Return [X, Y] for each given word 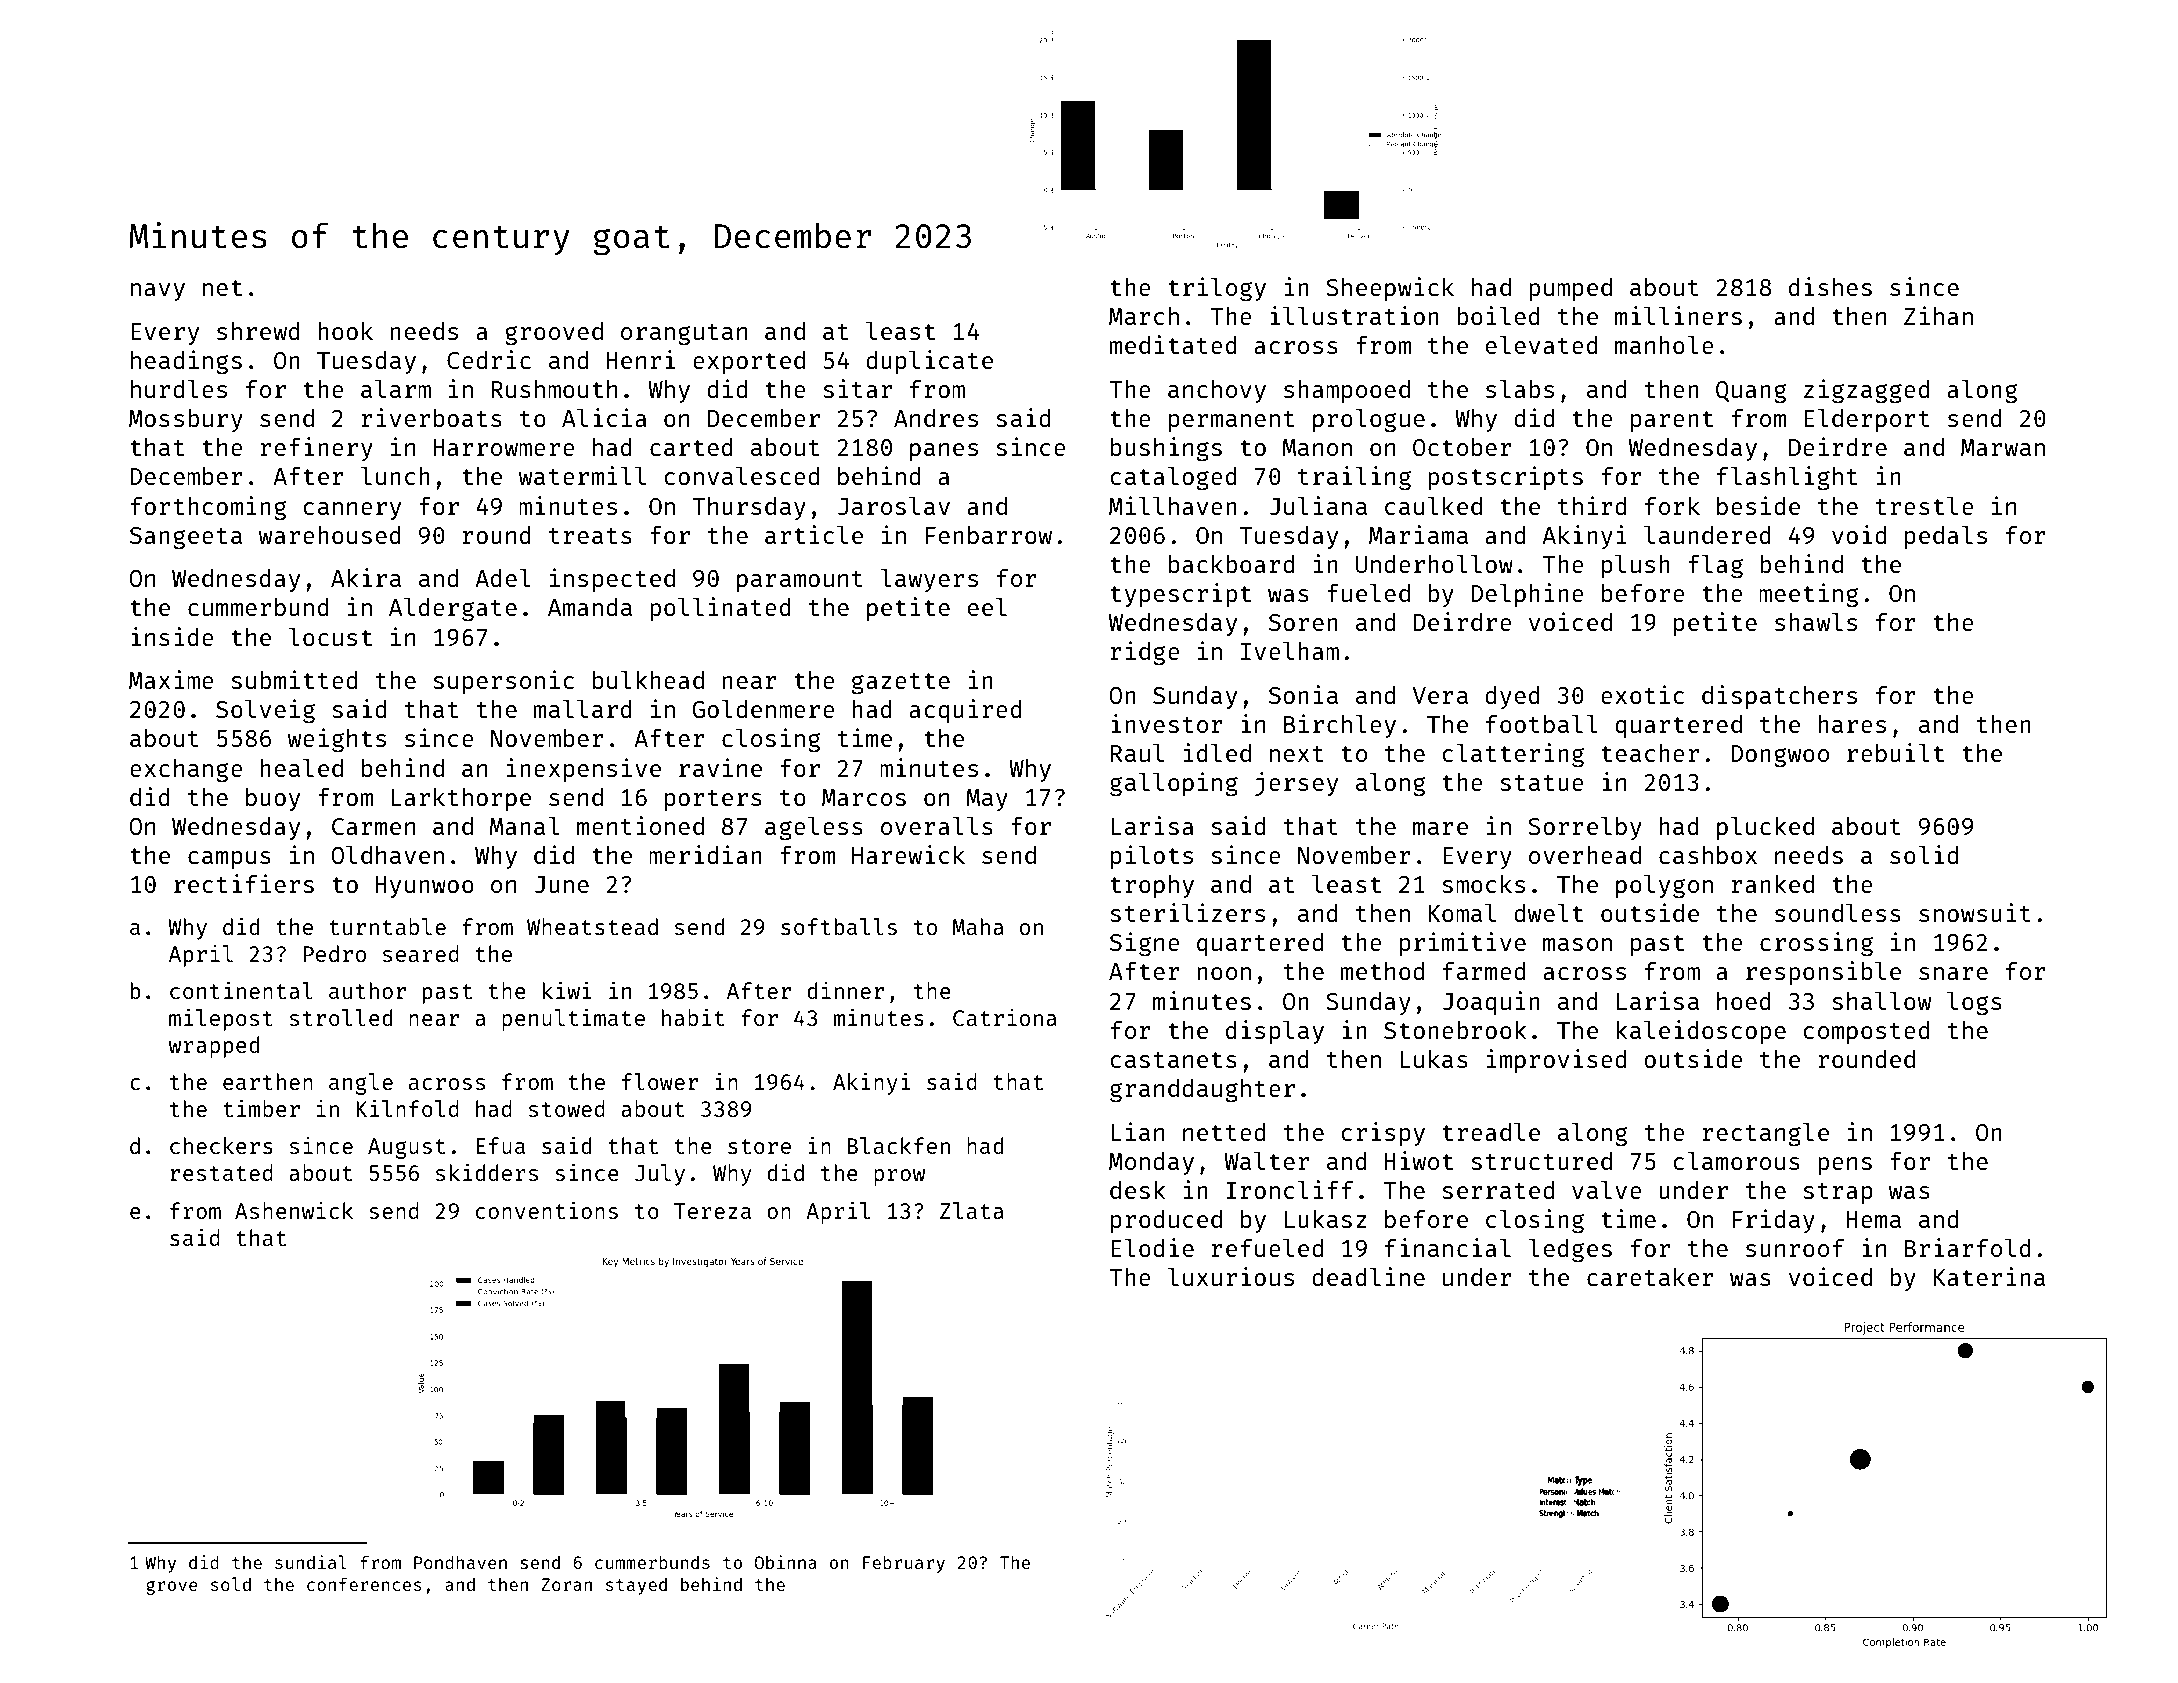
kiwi [567, 990]
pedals [1946, 537]
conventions [547, 1210]
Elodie [1152, 1247]
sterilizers [1187, 912]
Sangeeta [186, 538]
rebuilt [1895, 752]
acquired [965, 711]
